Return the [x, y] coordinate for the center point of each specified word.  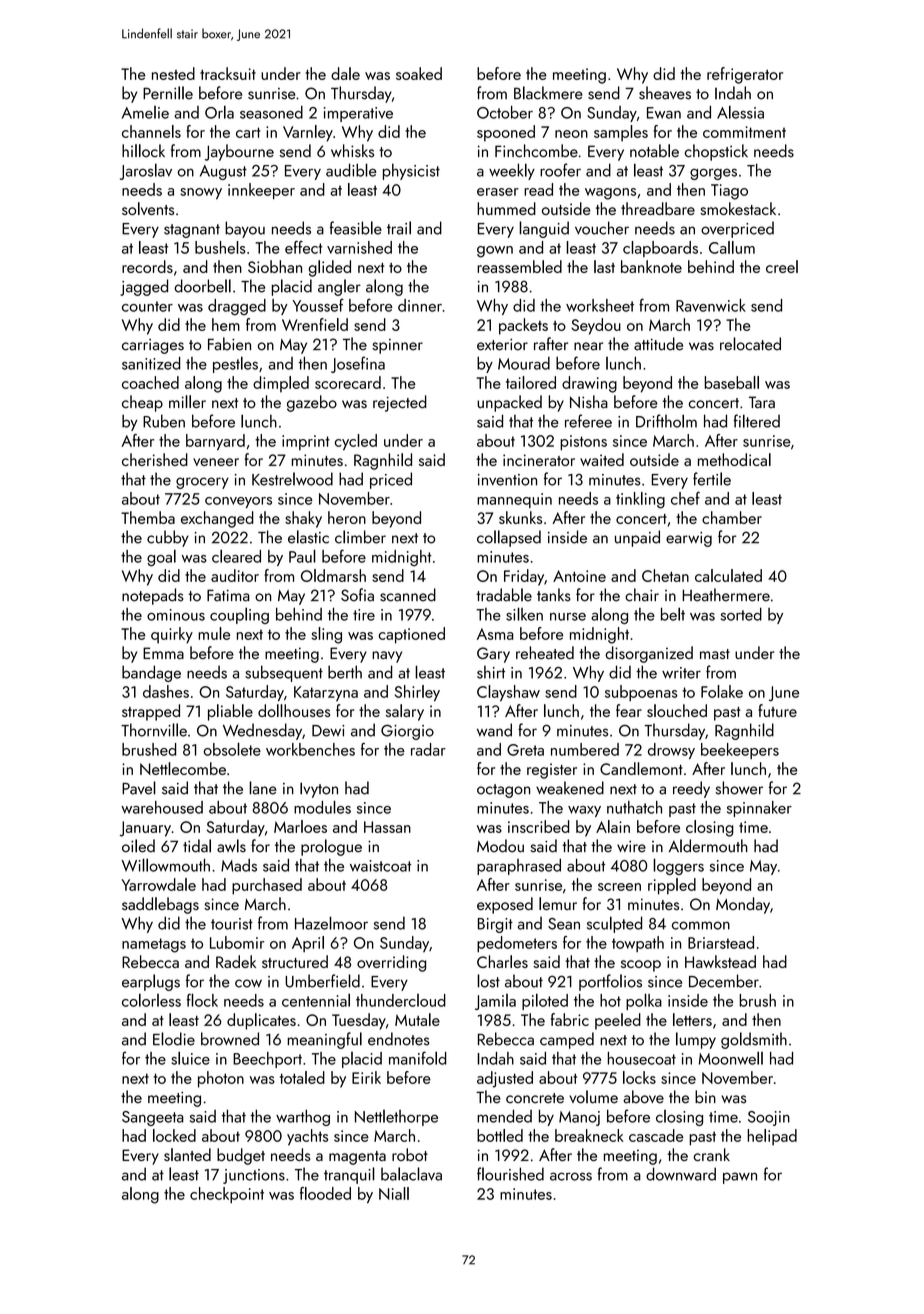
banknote [651, 266]
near [588, 346]
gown [495, 252]
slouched [677, 710]
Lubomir [237, 942]
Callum [732, 247]
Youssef [318, 305]
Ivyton [319, 790]
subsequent [284, 673]
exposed [505, 905]
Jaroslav [146, 171]
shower [739, 788]
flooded [325, 1193]
